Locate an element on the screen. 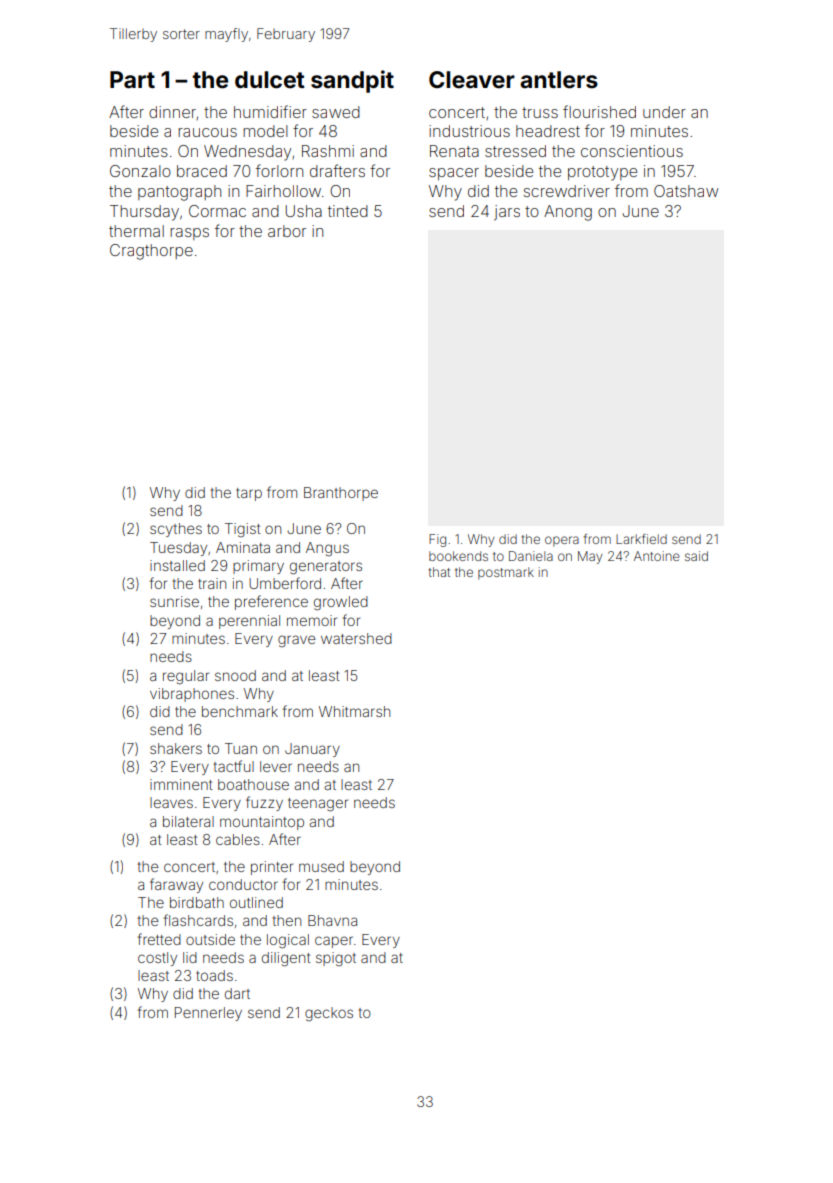  tinted is located at coordinates (348, 211).
